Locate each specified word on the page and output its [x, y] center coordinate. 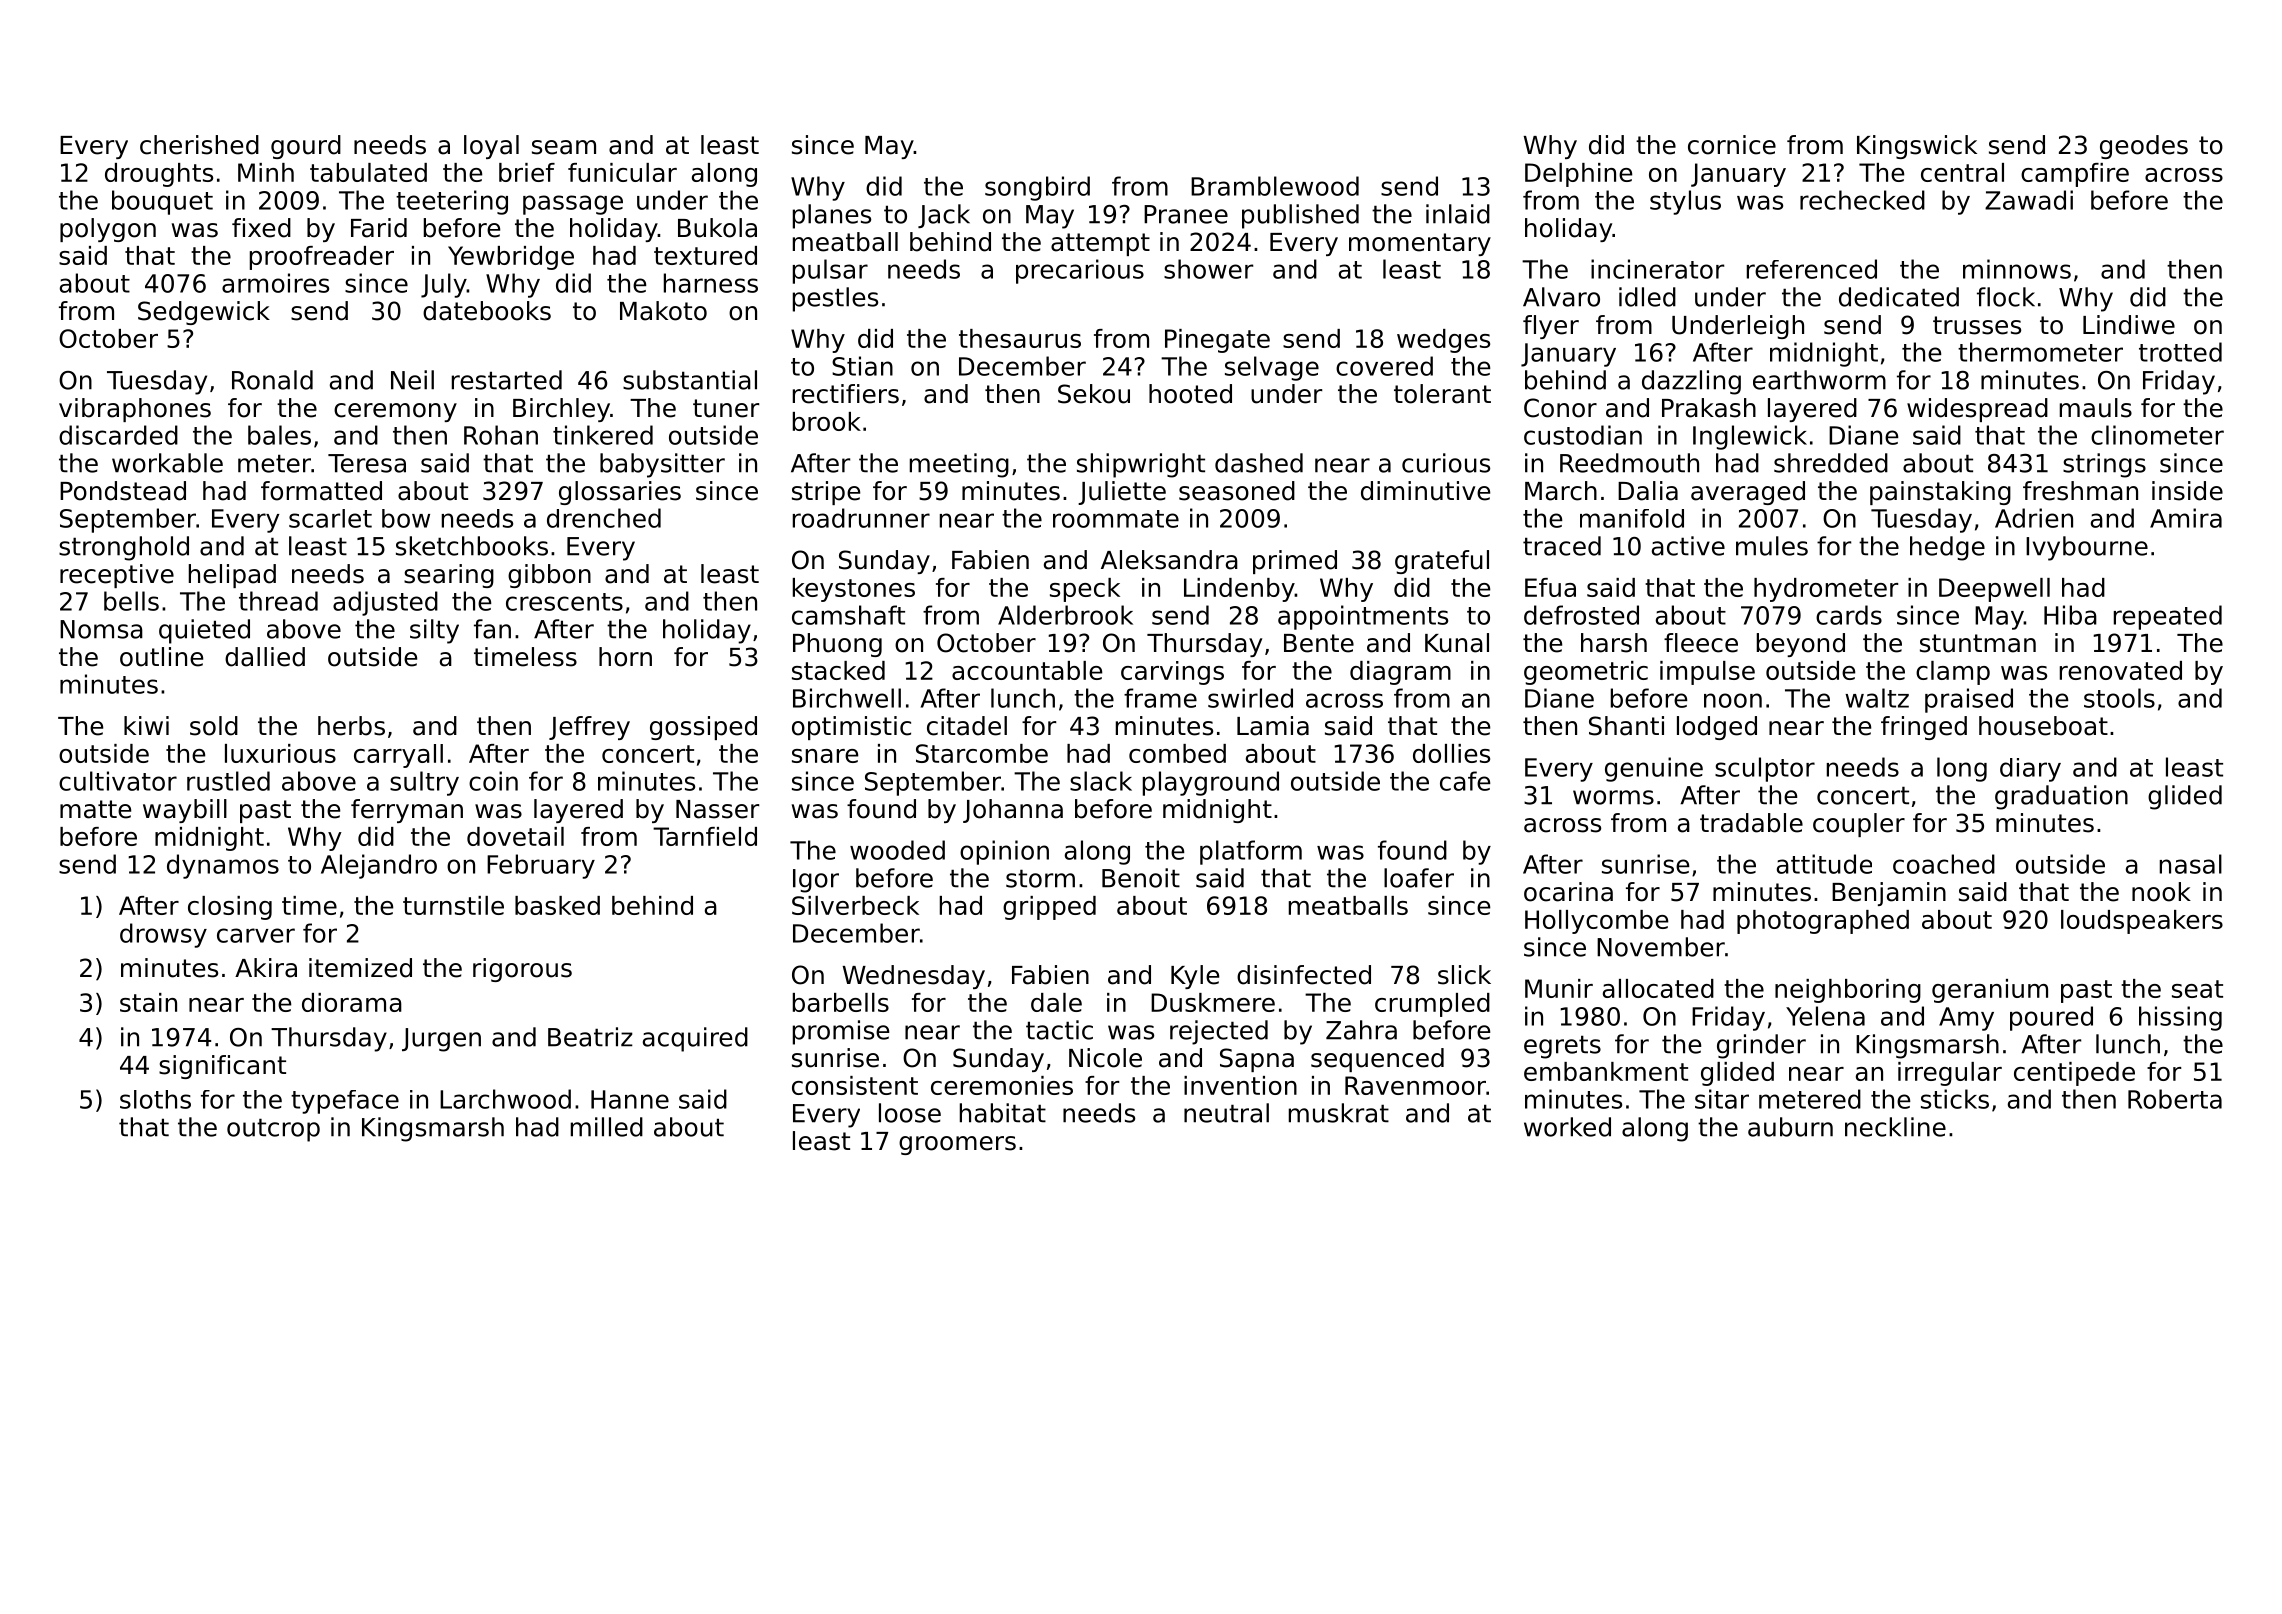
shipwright [1141, 465]
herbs [351, 726]
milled [607, 1127]
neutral [1226, 1113]
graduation [2061, 797]
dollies [1451, 753]
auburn [1790, 1127]
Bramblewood [1275, 186]
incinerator [1657, 269]
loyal [491, 147]
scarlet [330, 518]
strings [2104, 465]
